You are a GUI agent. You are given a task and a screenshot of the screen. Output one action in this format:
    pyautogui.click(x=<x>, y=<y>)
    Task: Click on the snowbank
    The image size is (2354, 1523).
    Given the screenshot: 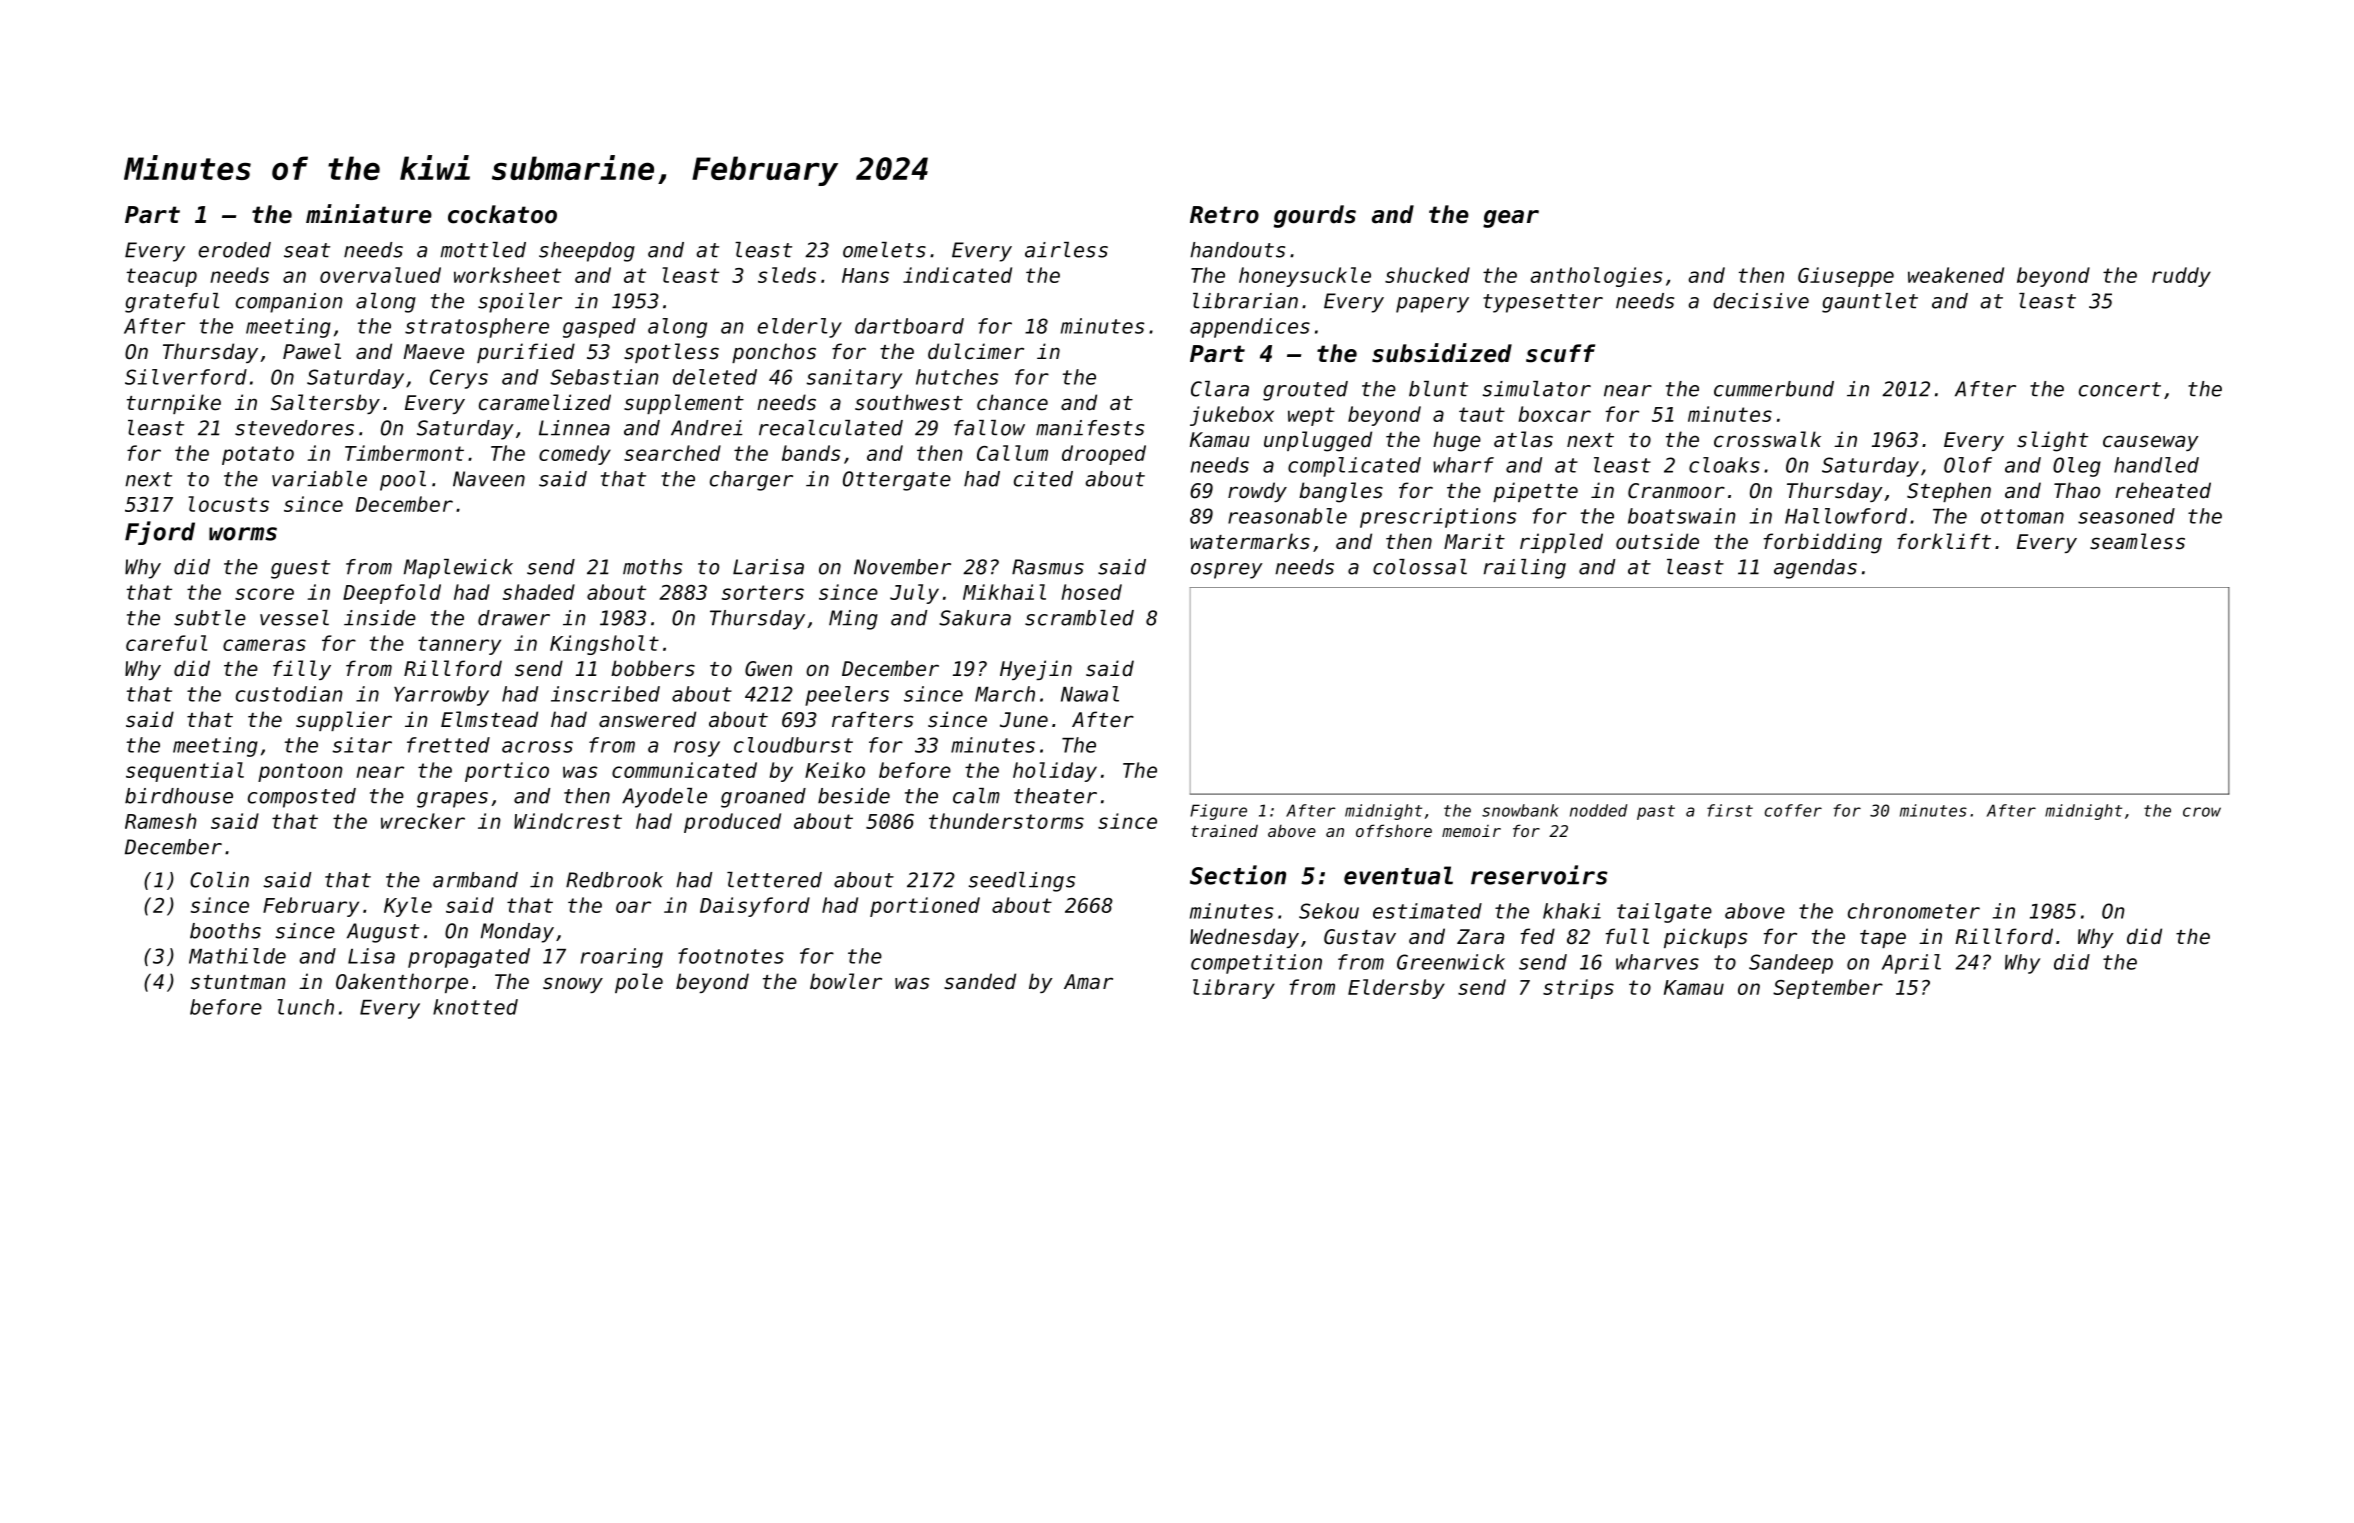 What is the action you would take?
    pyautogui.click(x=1520, y=810)
